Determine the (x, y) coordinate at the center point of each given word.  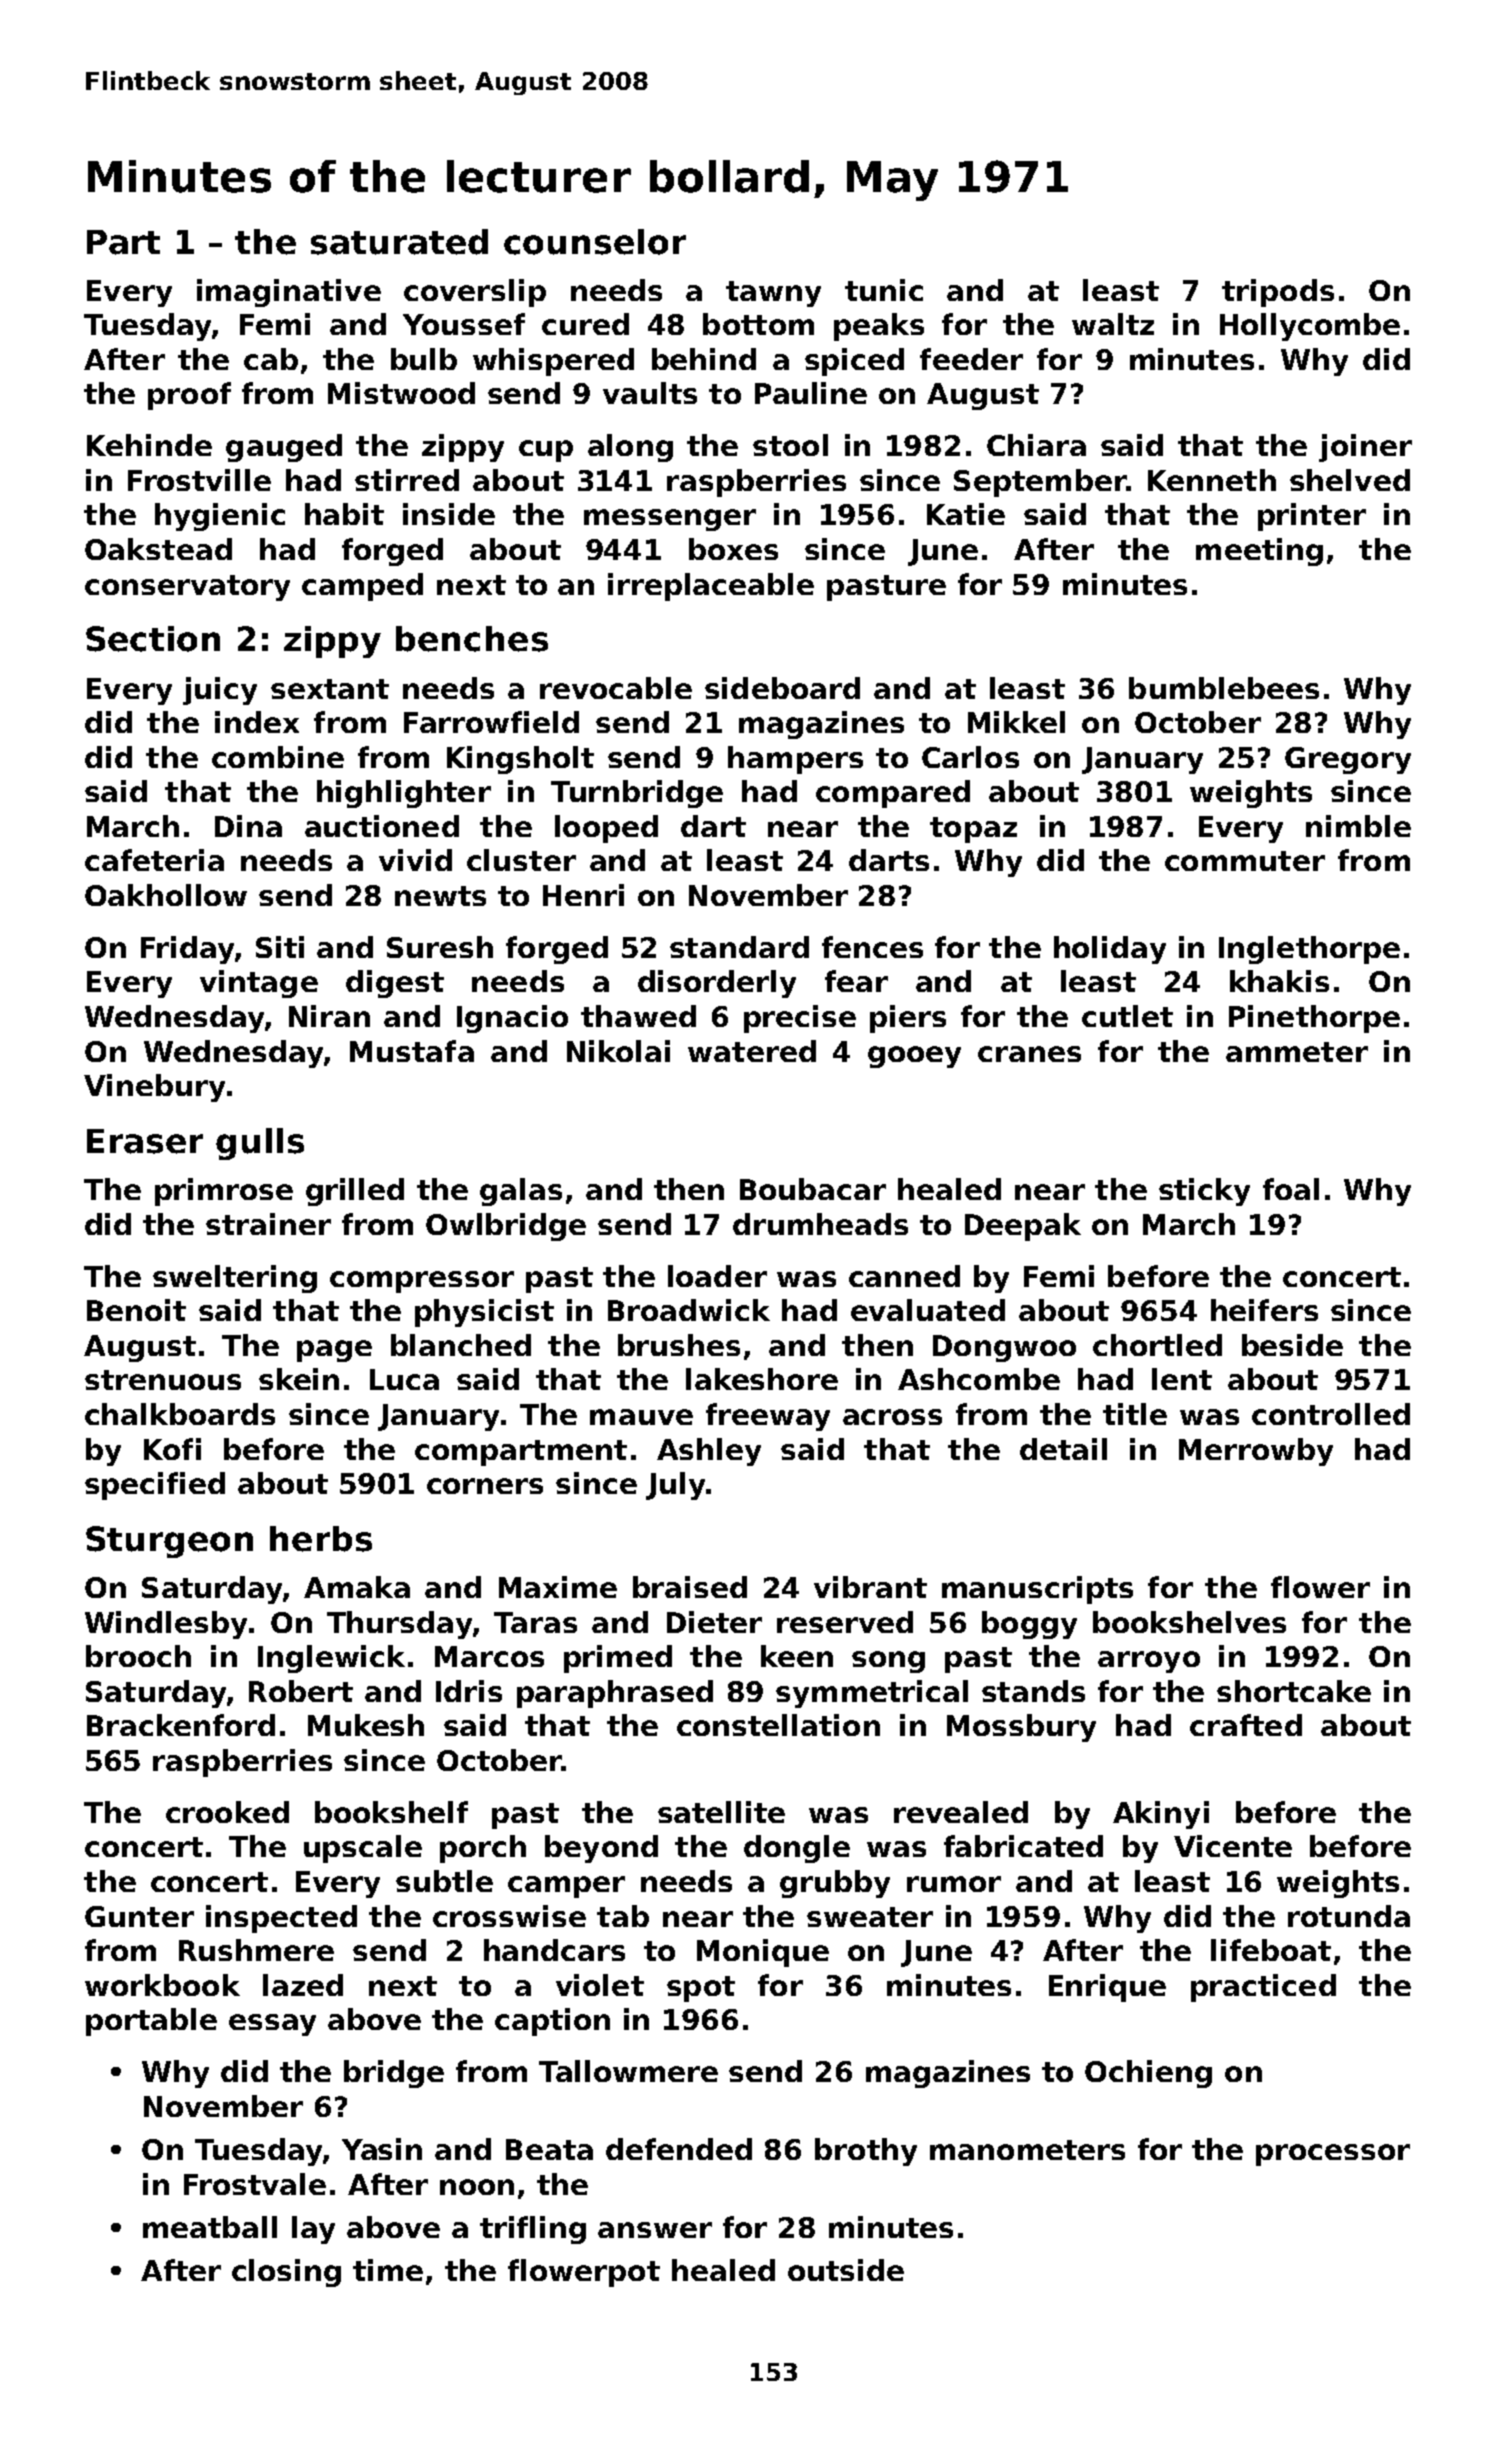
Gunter (139, 1916)
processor (1333, 2155)
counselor (595, 242)
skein (299, 1379)
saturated (399, 242)
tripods (1278, 293)
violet (600, 1985)
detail (1063, 1449)
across (892, 1417)
